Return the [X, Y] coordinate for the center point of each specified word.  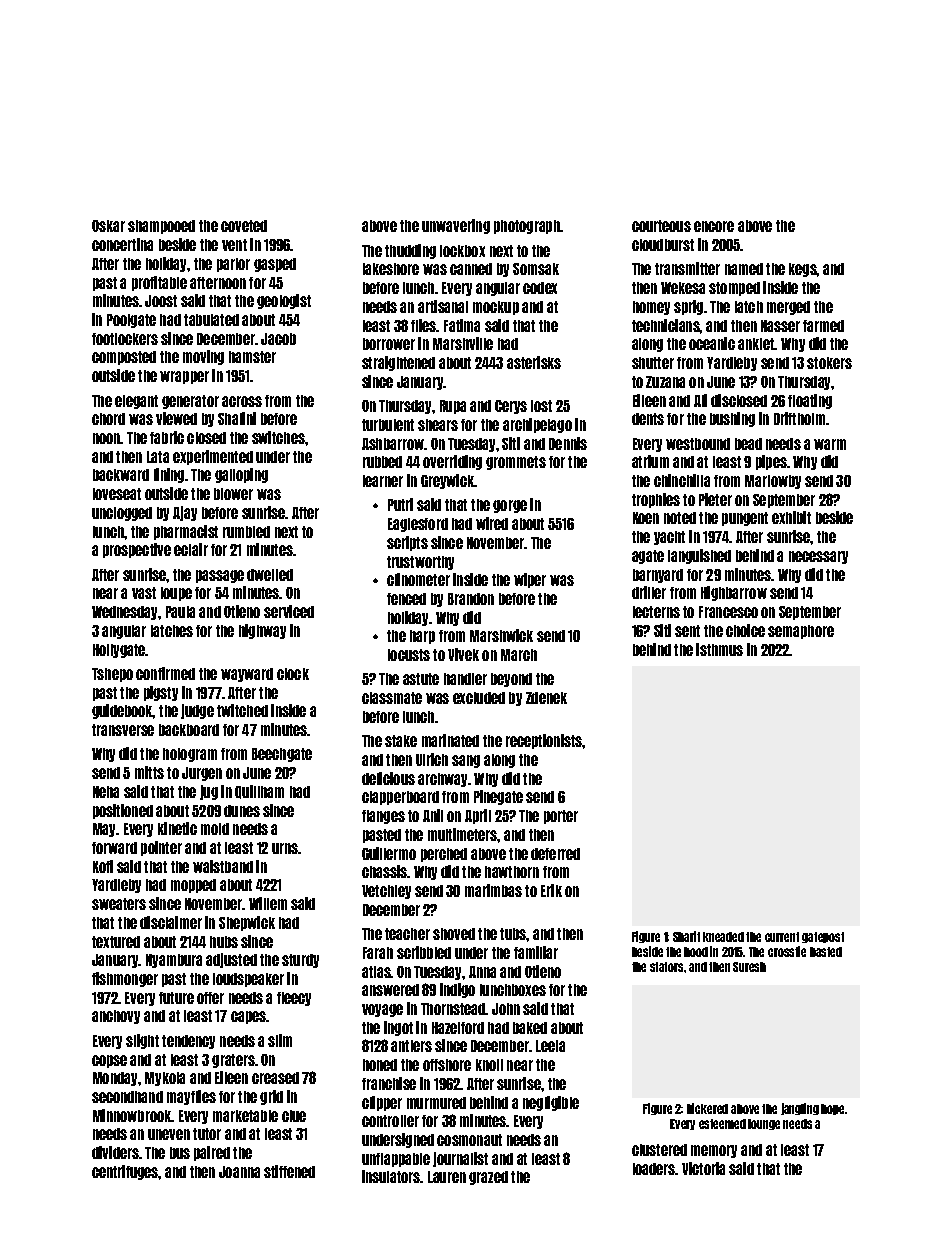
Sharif [686, 936]
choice [745, 630]
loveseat [117, 494]
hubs [224, 942]
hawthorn [512, 872]
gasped [275, 265]
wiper [530, 580]
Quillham [259, 792]
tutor [207, 1134]
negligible [551, 1103]
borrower [389, 344]
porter [561, 817]
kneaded [723, 937]
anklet [756, 344]
